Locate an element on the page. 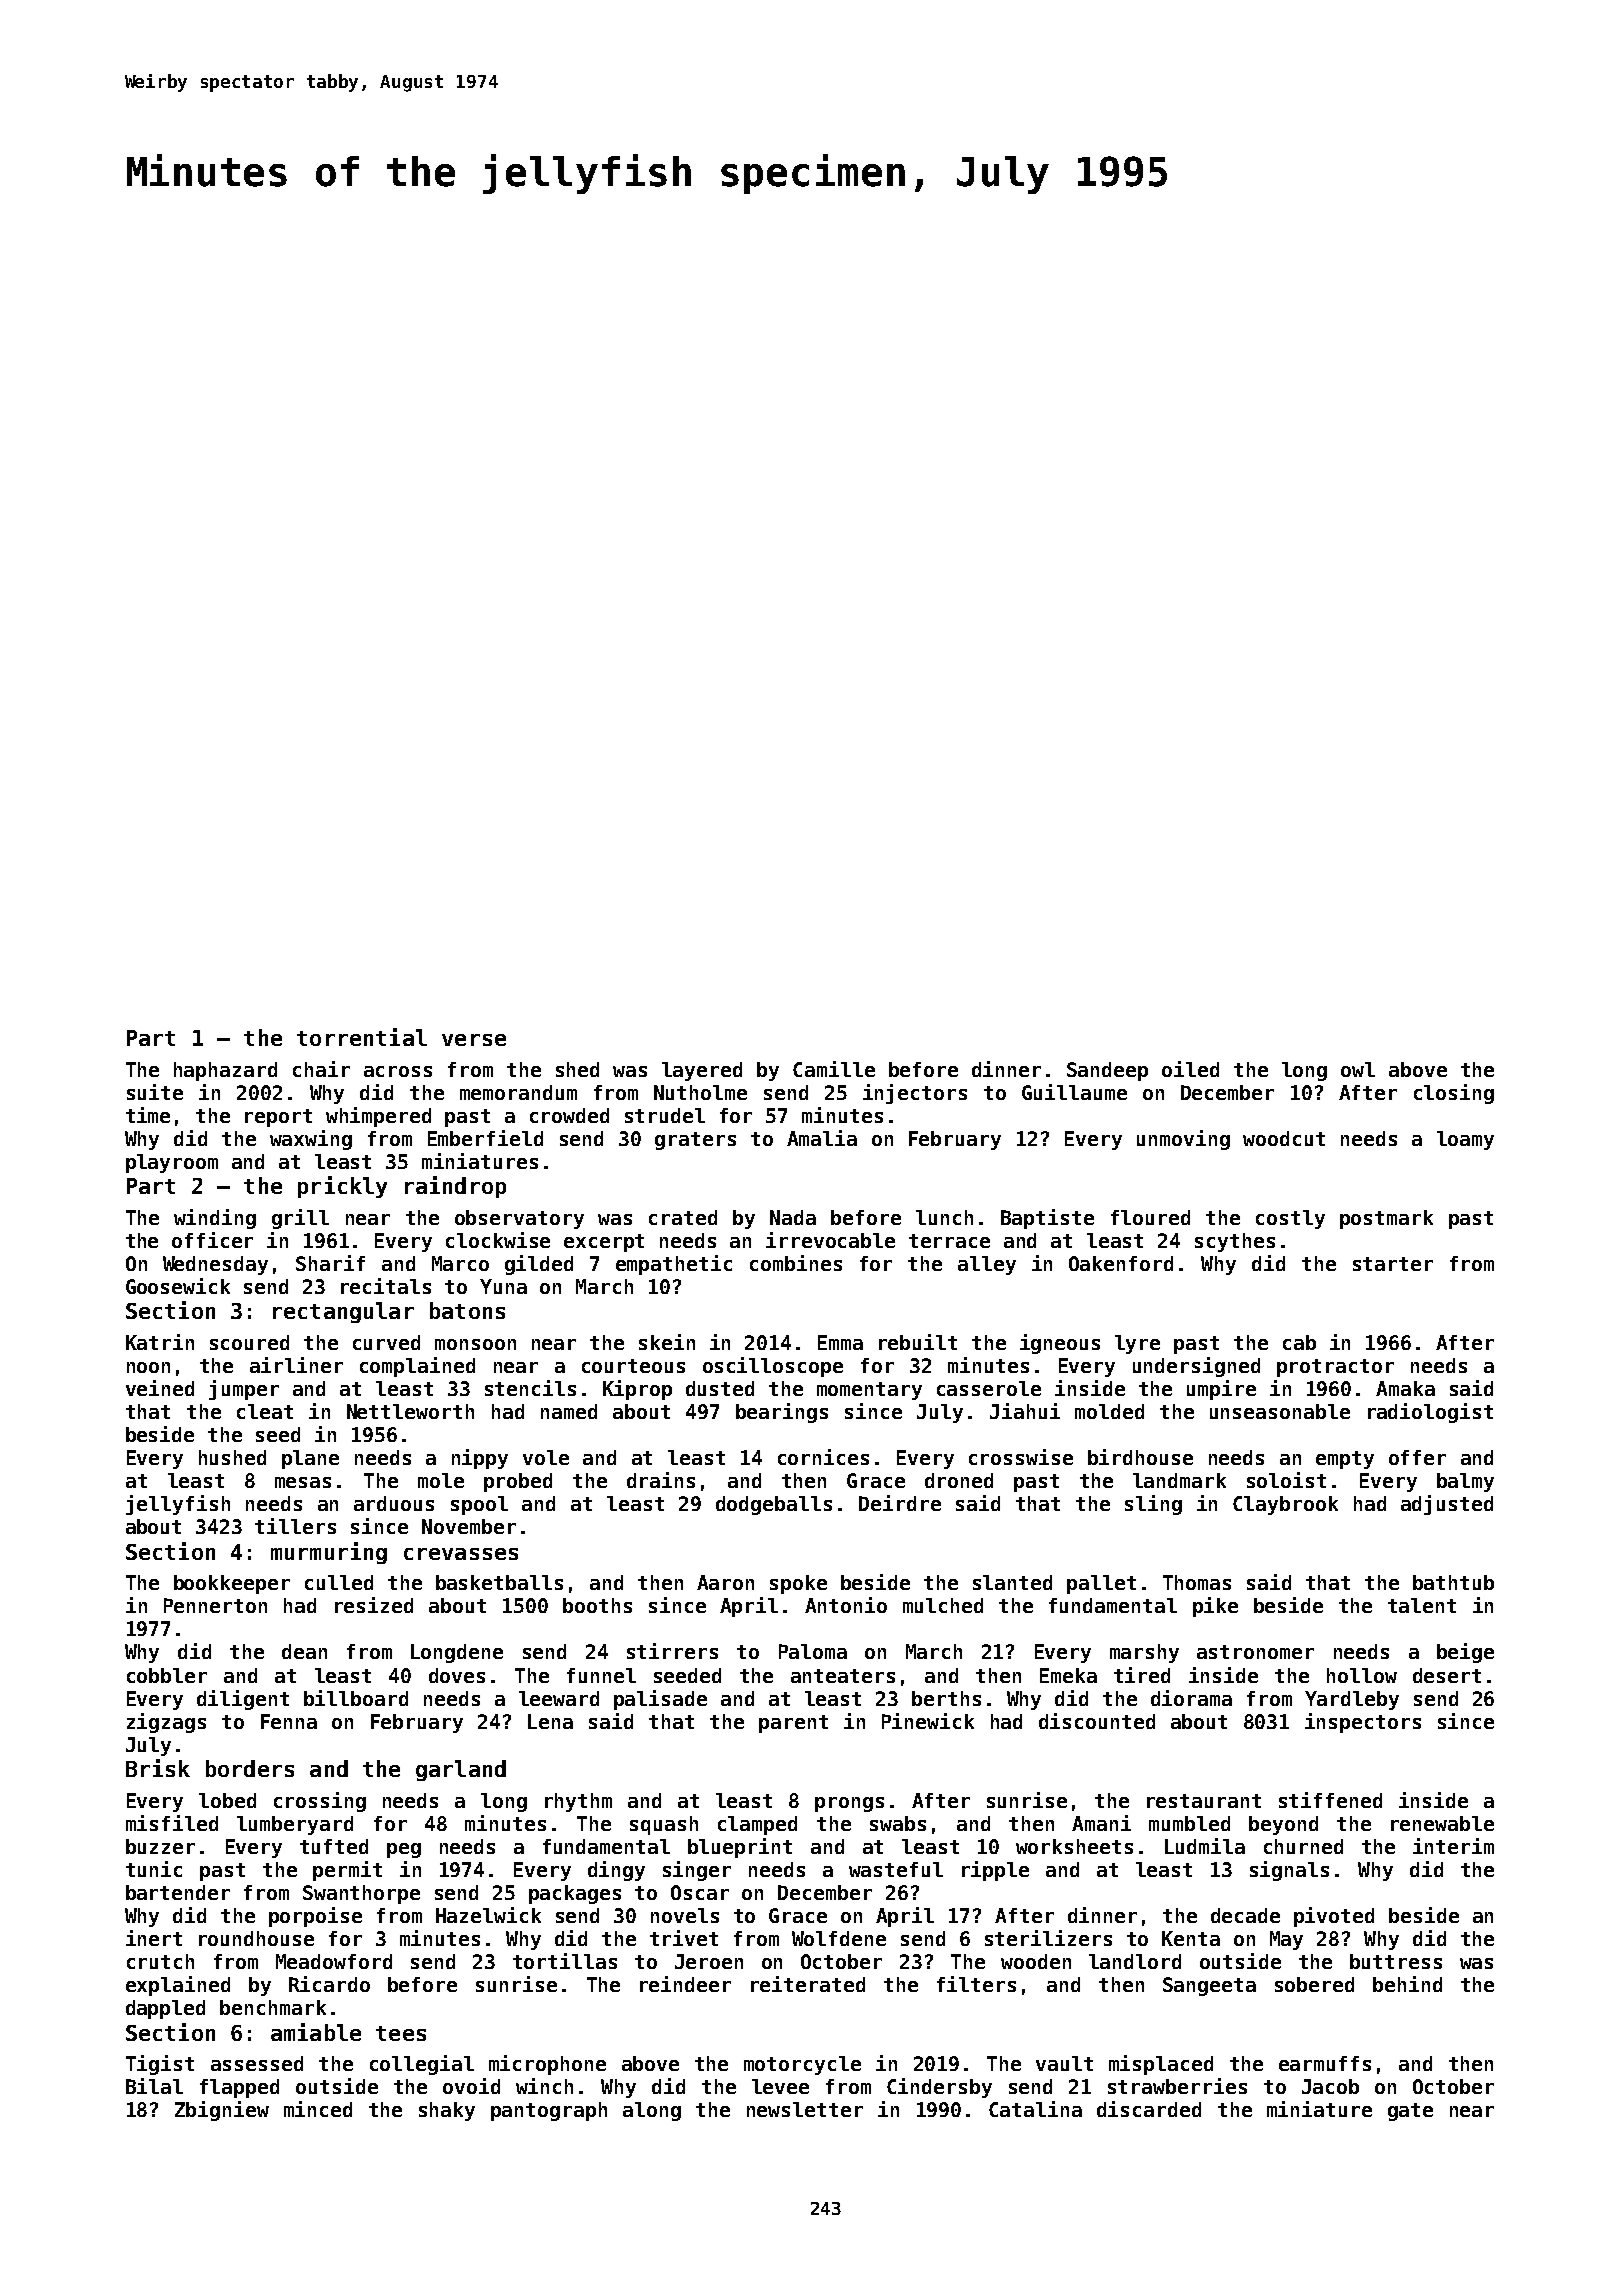  palisade is located at coordinates (660, 1700).
